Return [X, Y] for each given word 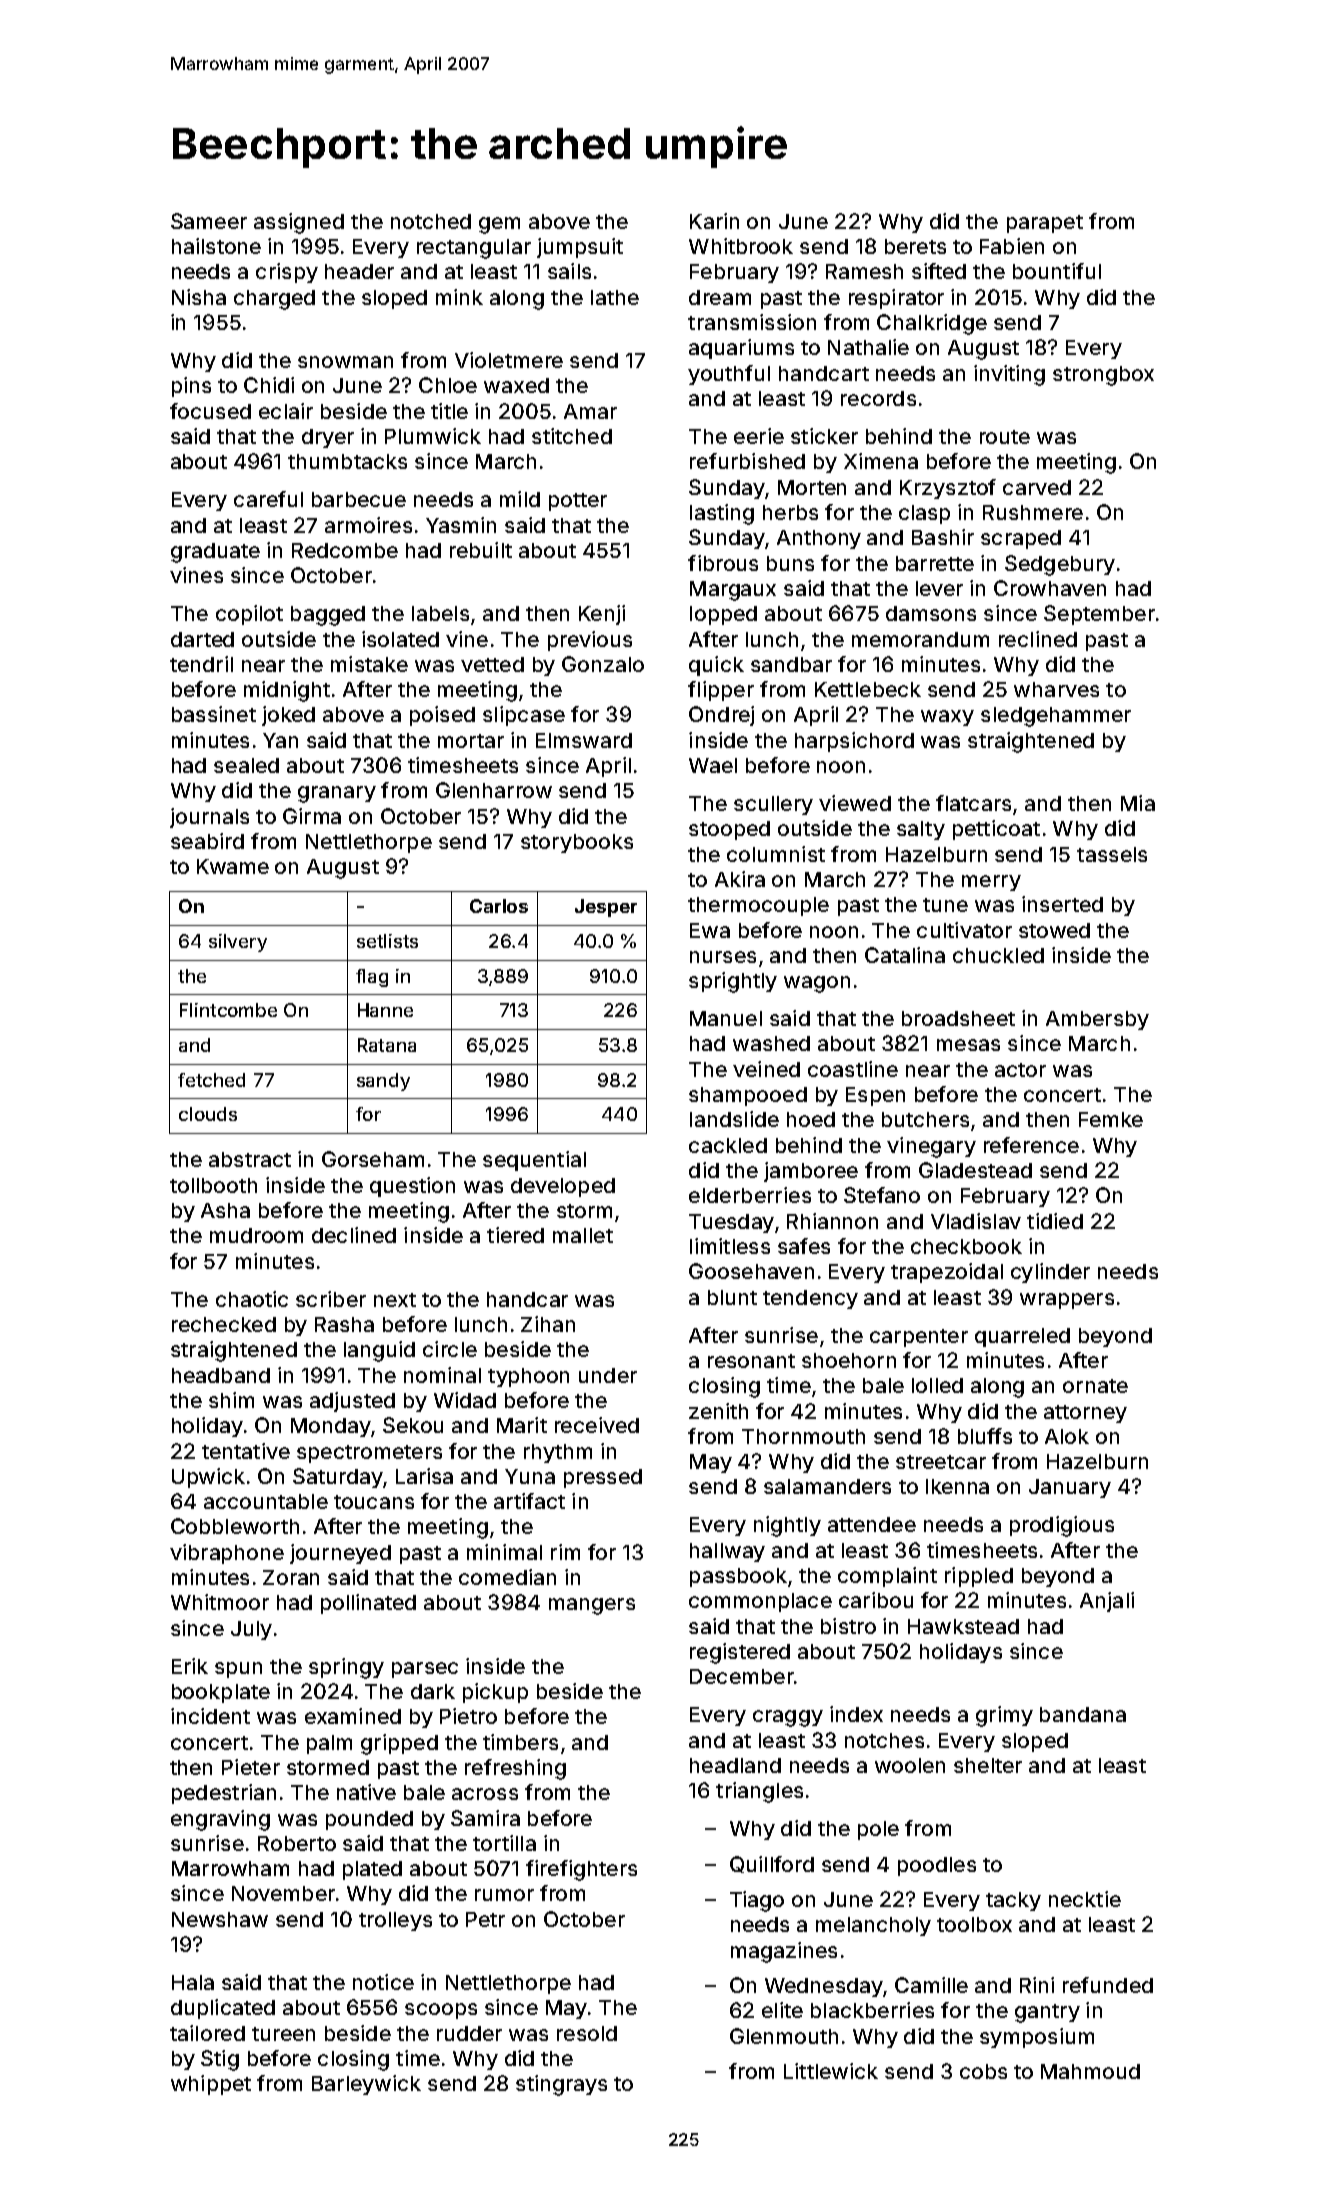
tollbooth [213, 1185]
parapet [1045, 224]
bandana [1083, 1714]
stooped [729, 830]
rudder [469, 2033]
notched [431, 221]
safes [804, 1246]
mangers [592, 1606]
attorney [1085, 1414]
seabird [207, 841]
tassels [1112, 854]
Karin [714, 221]
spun [238, 1670]
